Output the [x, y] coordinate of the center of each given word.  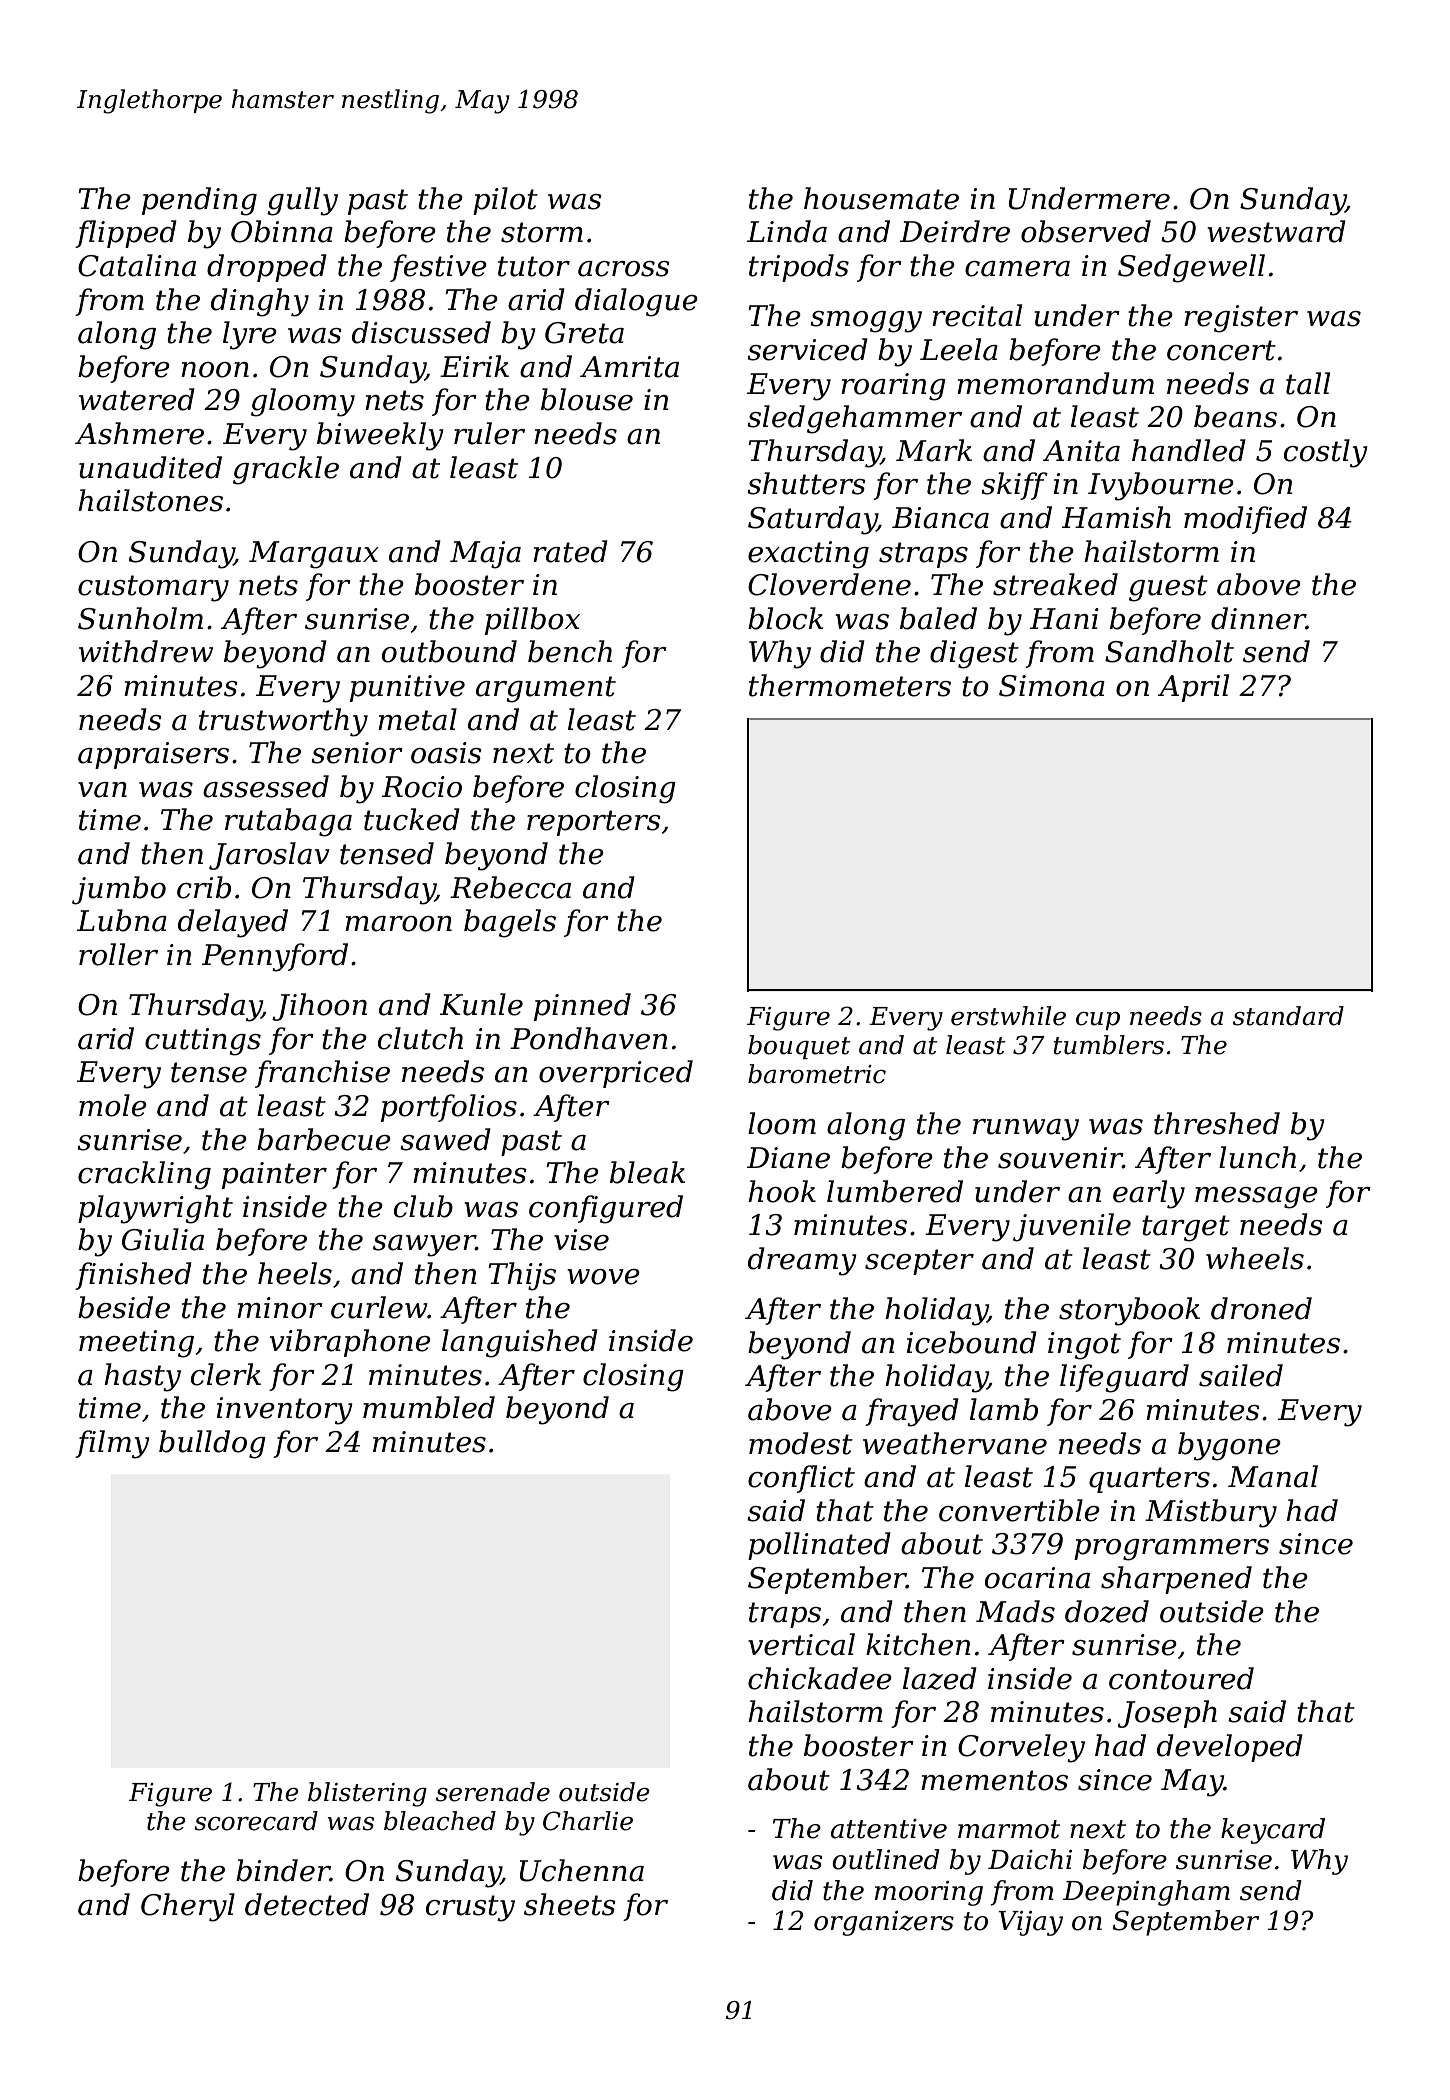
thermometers [850, 685]
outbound [449, 651]
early [1149, 1194]
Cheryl [188, 1907]
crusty [470, 1908]
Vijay [1030, 1923]
